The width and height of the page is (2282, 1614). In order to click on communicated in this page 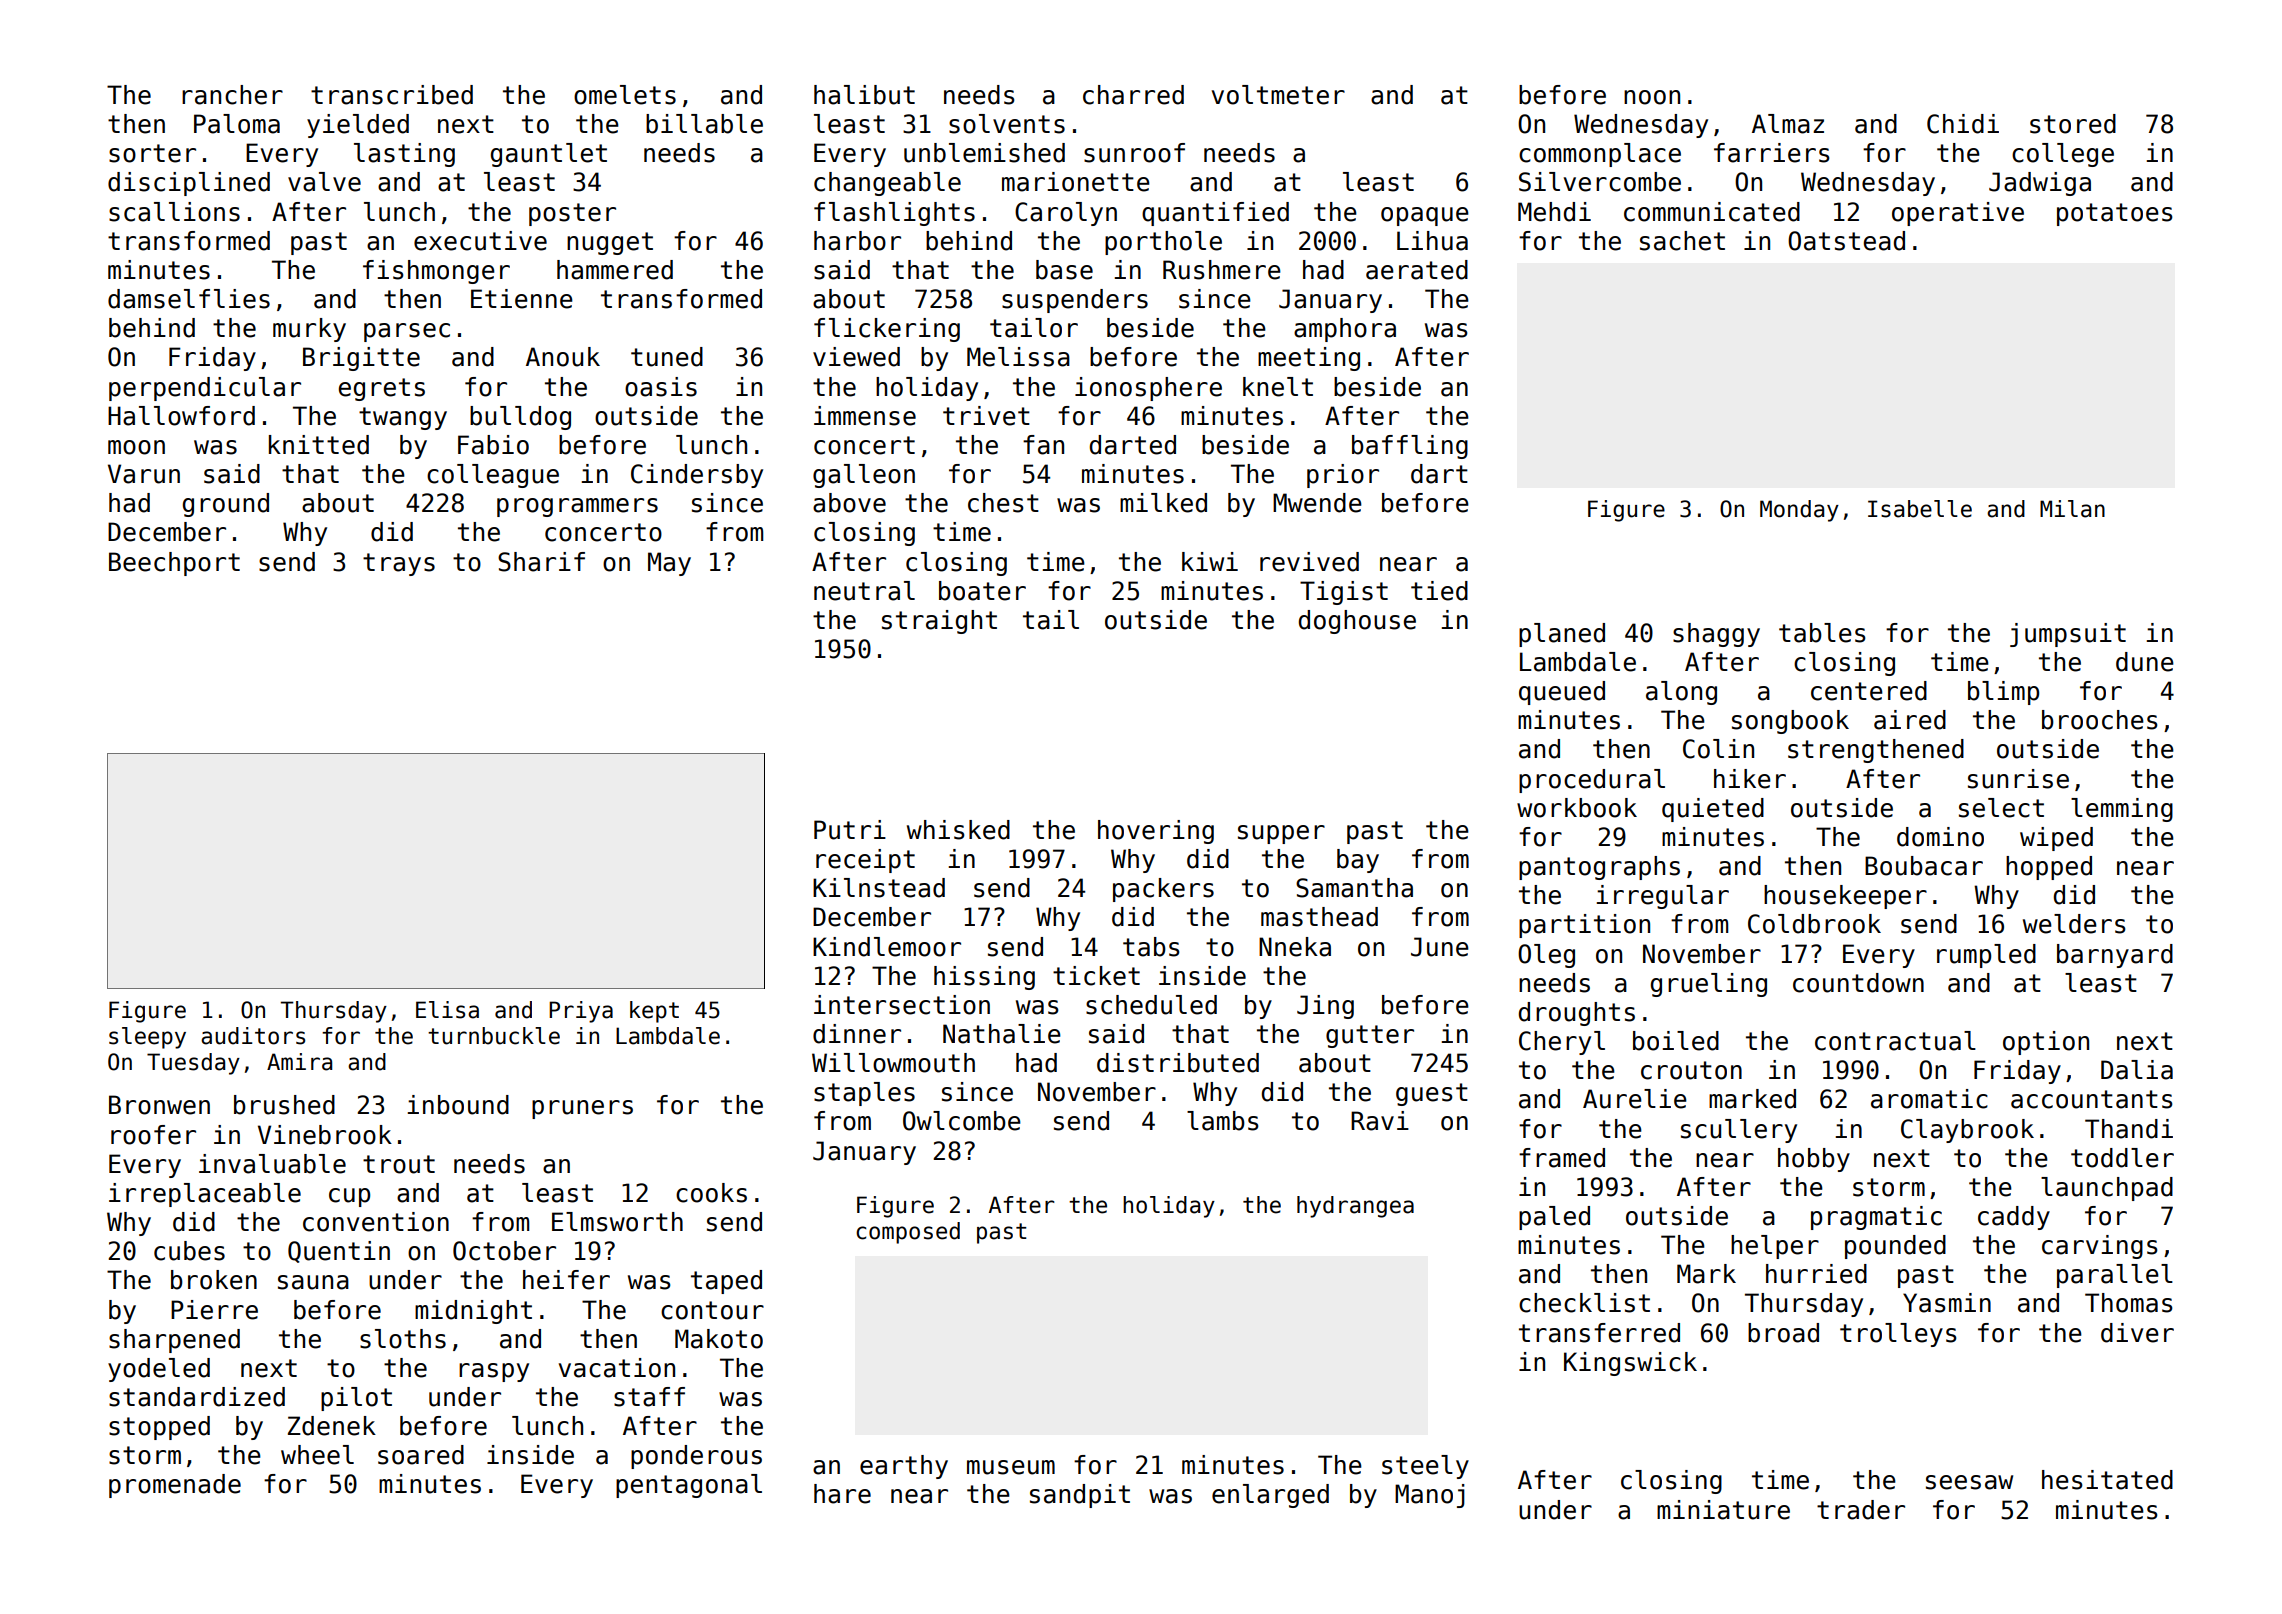, I will do `click(1712, 212)`.
